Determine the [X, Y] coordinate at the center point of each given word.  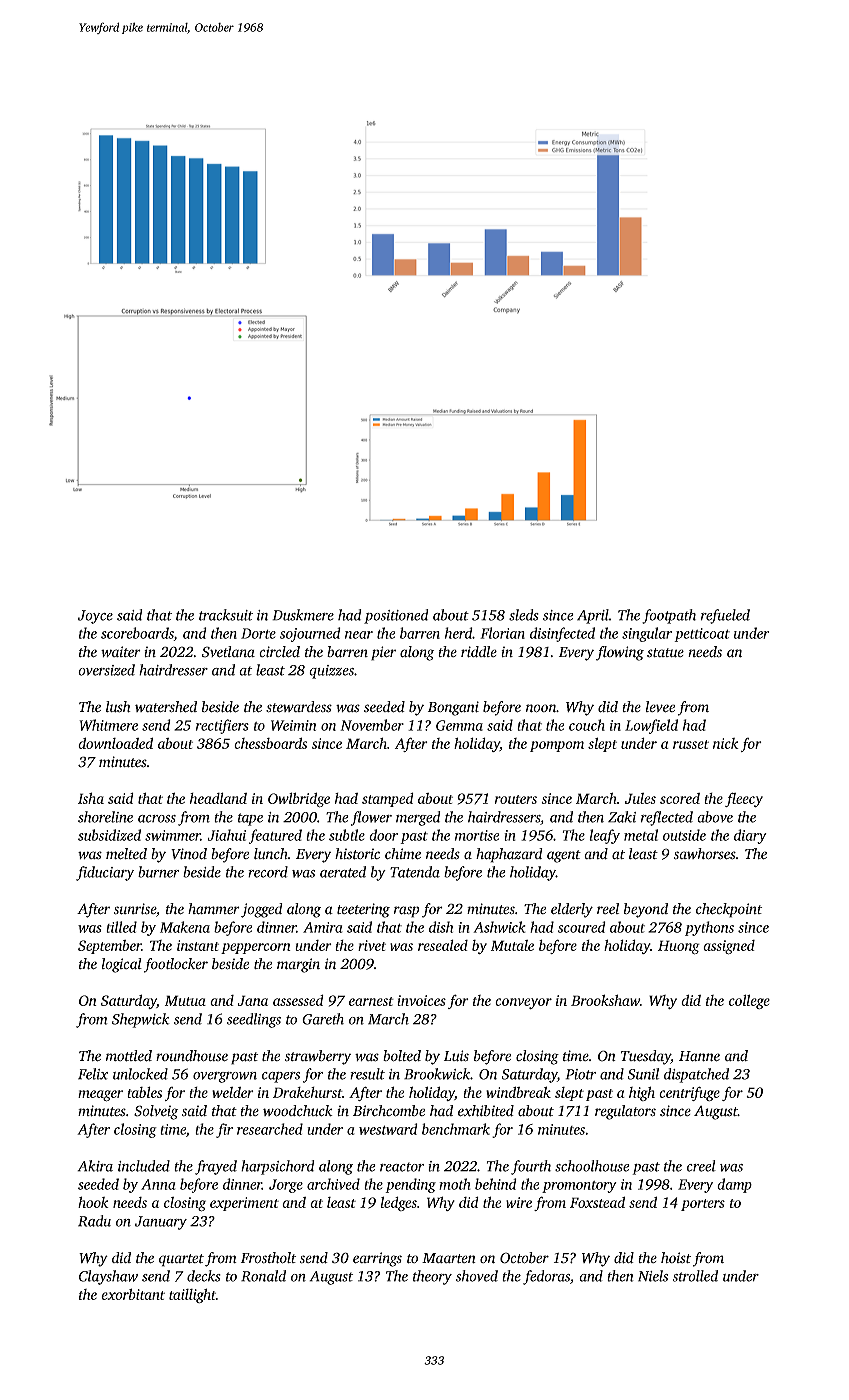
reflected [667, 818]
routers [516, 799]
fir [224, 1130]
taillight [192, 1295]
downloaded [115, 743]
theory [432, 1277]
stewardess [299, 707]
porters [703, 1205]
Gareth [323, 1019]
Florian [502, 633]
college [749, 1001]
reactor [402, 1167]
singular [647, 634]
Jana [253, 1000]
